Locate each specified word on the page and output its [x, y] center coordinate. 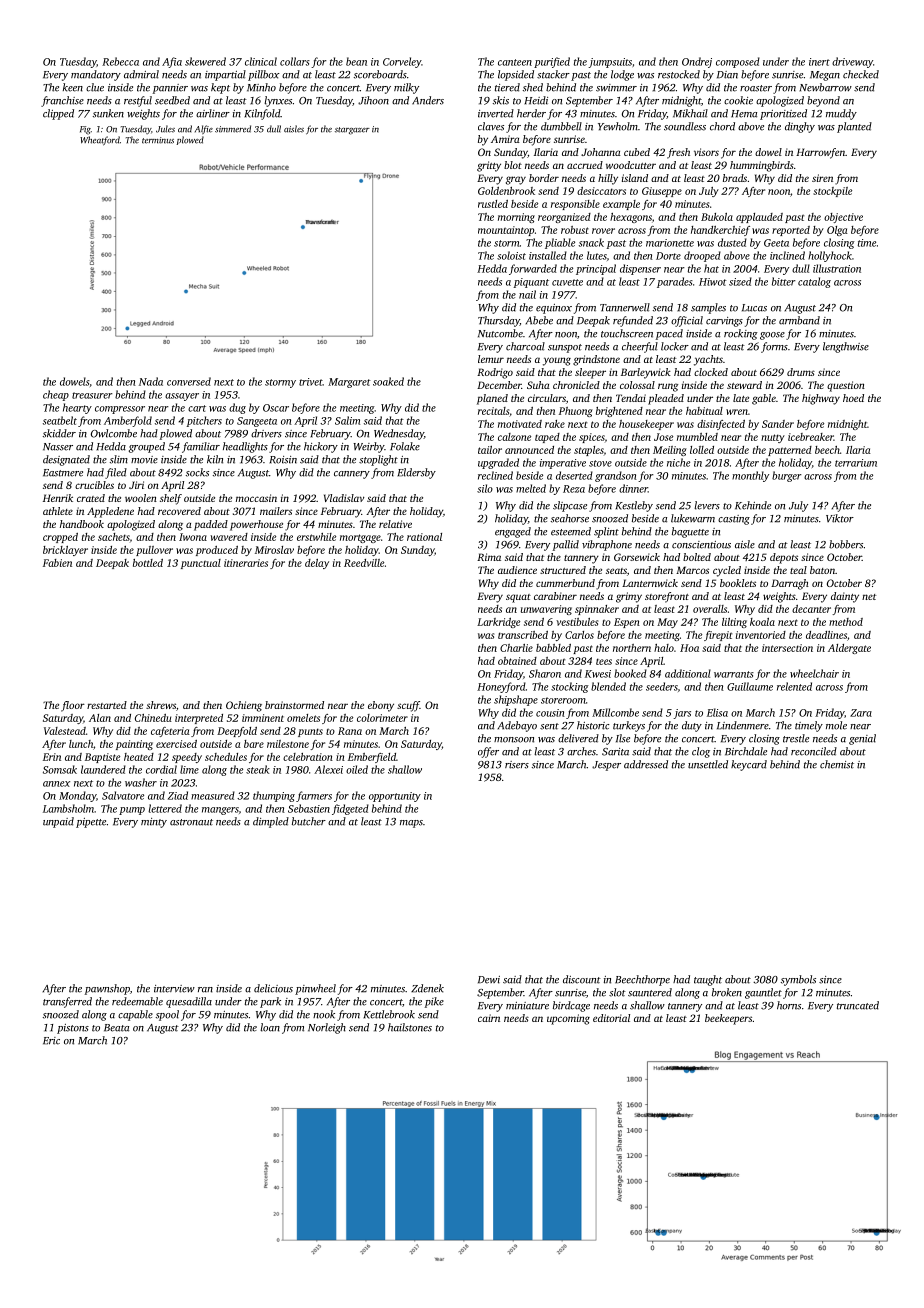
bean [356, 61]
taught [708, 980]
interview [174, 989]
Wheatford [100, 141]
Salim [347, 420]
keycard [749, 765]
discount [582, 979]
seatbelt [60, 420]
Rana [350, 731]
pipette [91, 823]
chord [722, 126]
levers [707, 505]
